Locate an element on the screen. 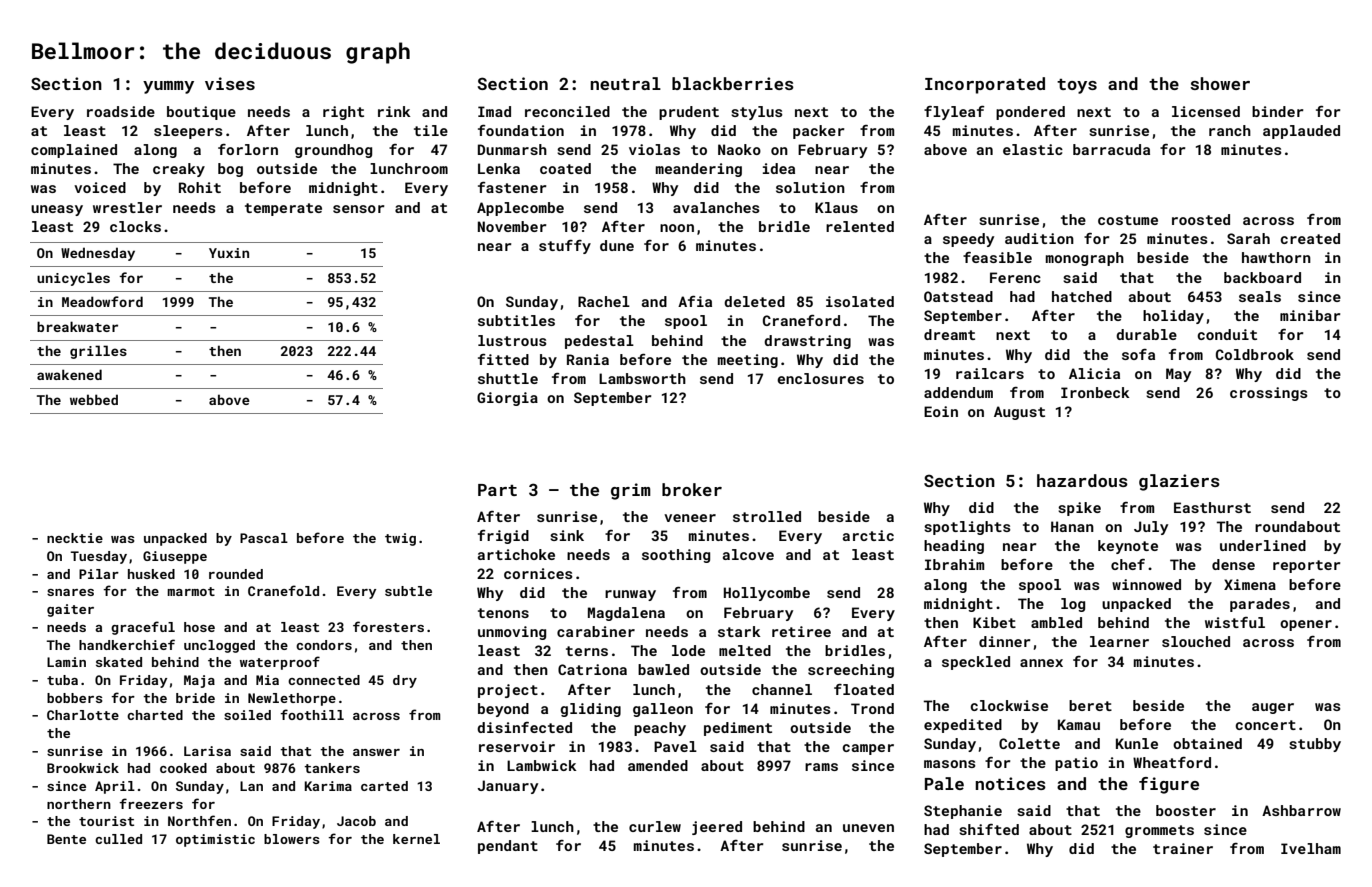 This screenshot has height=887, width=1372. Meadowford is located at coordinates (102, 301).
